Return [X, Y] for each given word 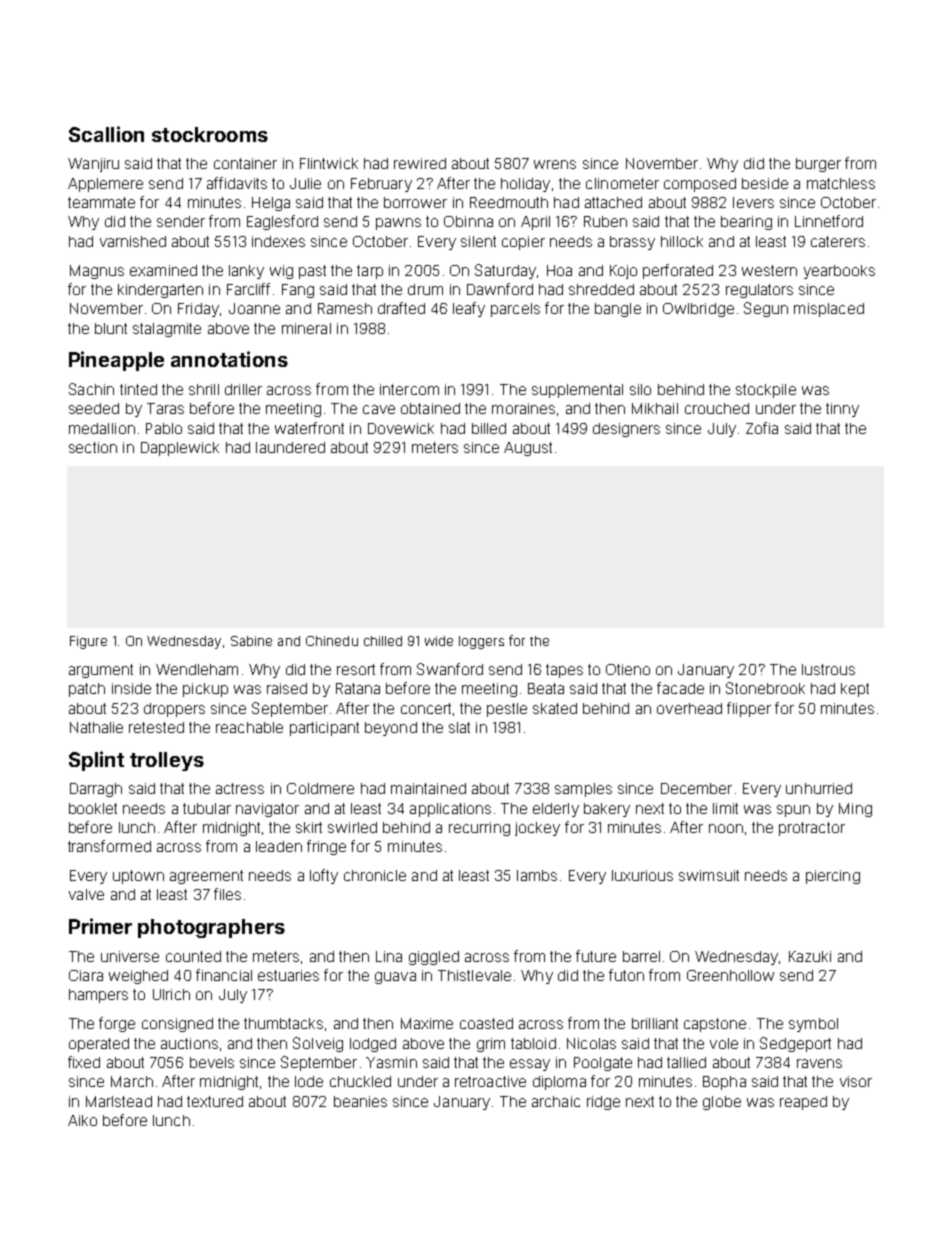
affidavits [237, 183]
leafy [469, 309]
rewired [420, 163]
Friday [198, 310]
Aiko [82, 1120]
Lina [389, 956]
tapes [564, 671]
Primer [100, 926]
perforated [678, 271]
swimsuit [709, 875]
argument [101, 671]
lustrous [828, 669]
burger [818, 165]
